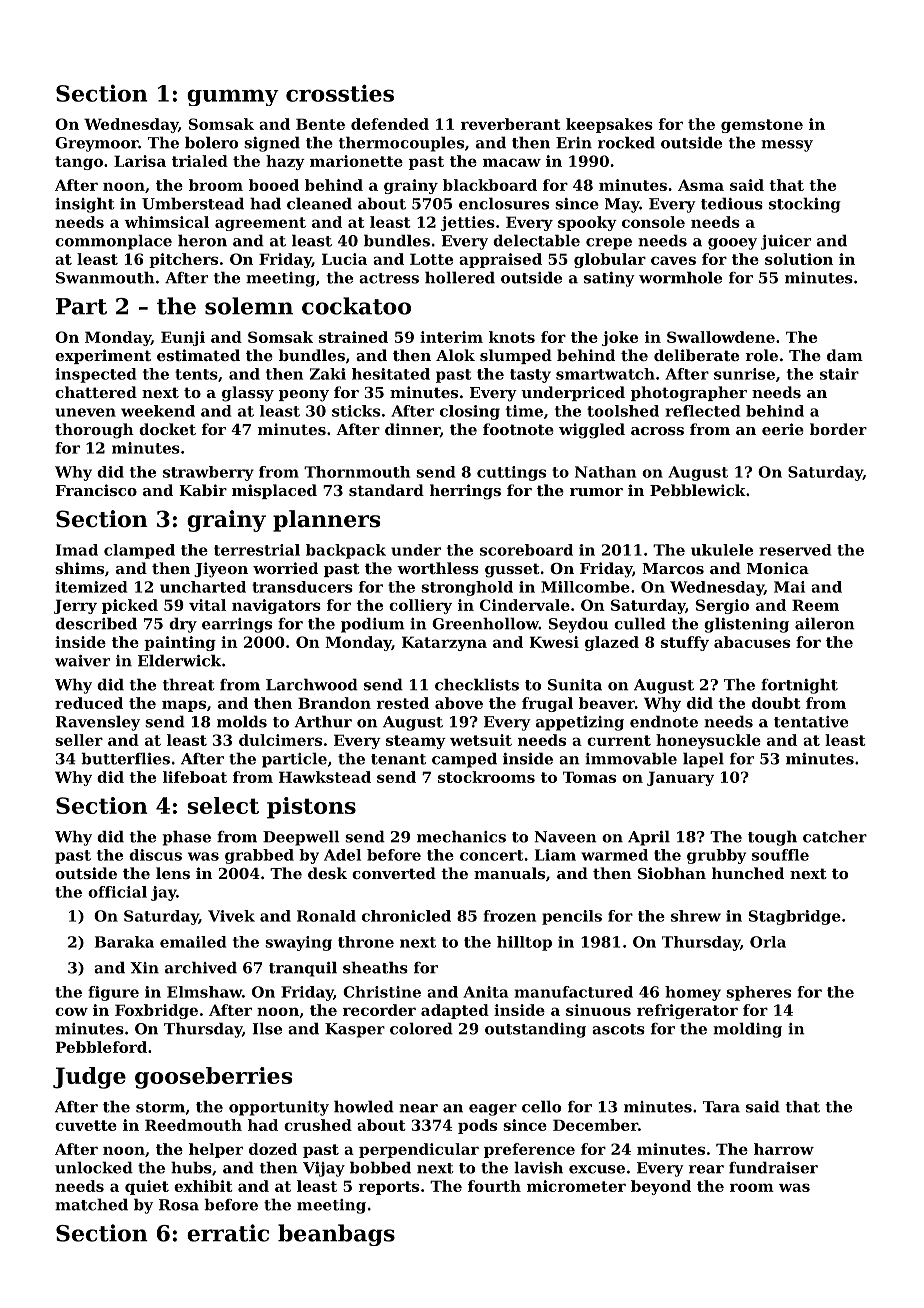 This document has height=1308, width=924. I want to click on camped, so click(464, 760).
